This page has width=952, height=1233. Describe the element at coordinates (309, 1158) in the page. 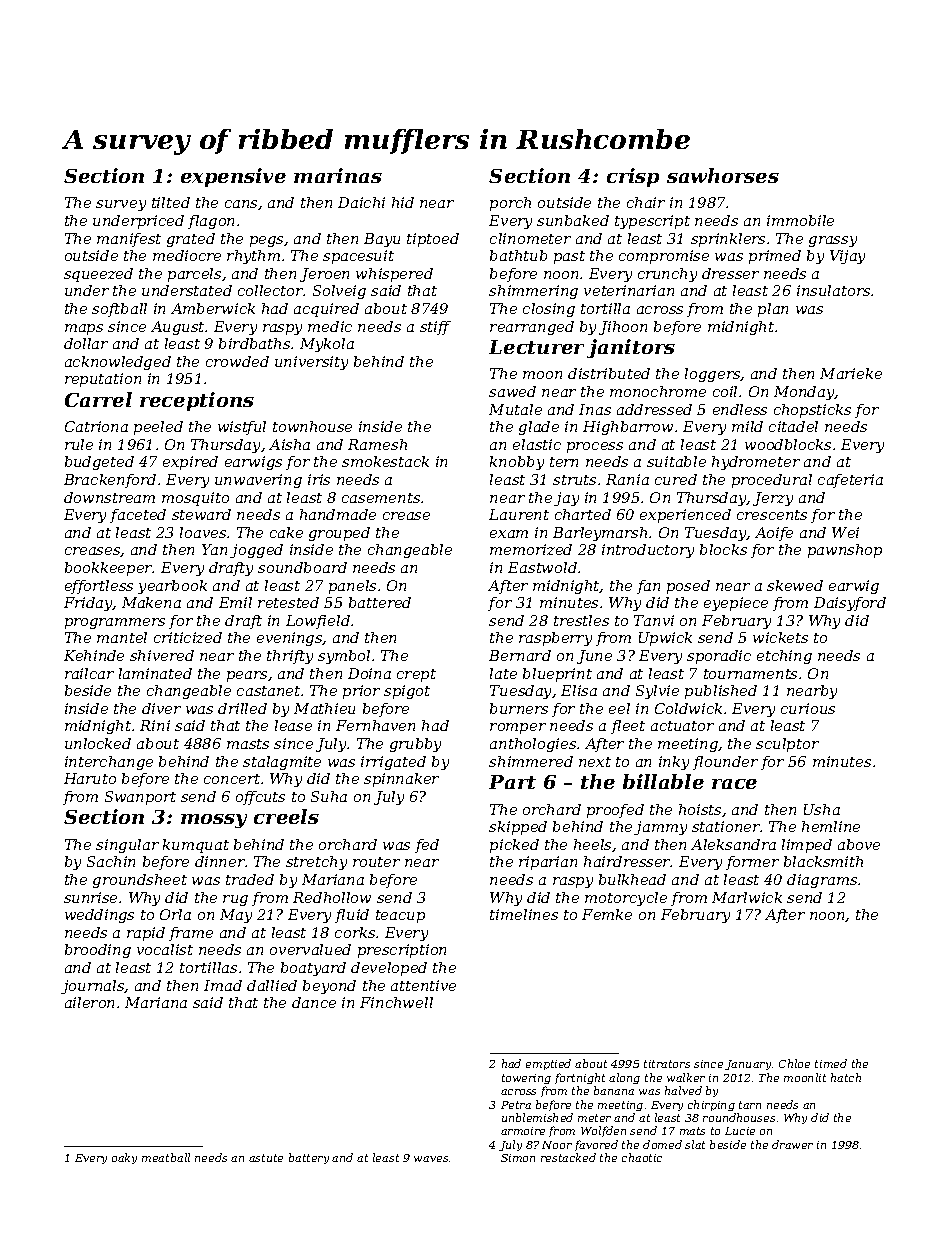

I see `battery` at that location.
